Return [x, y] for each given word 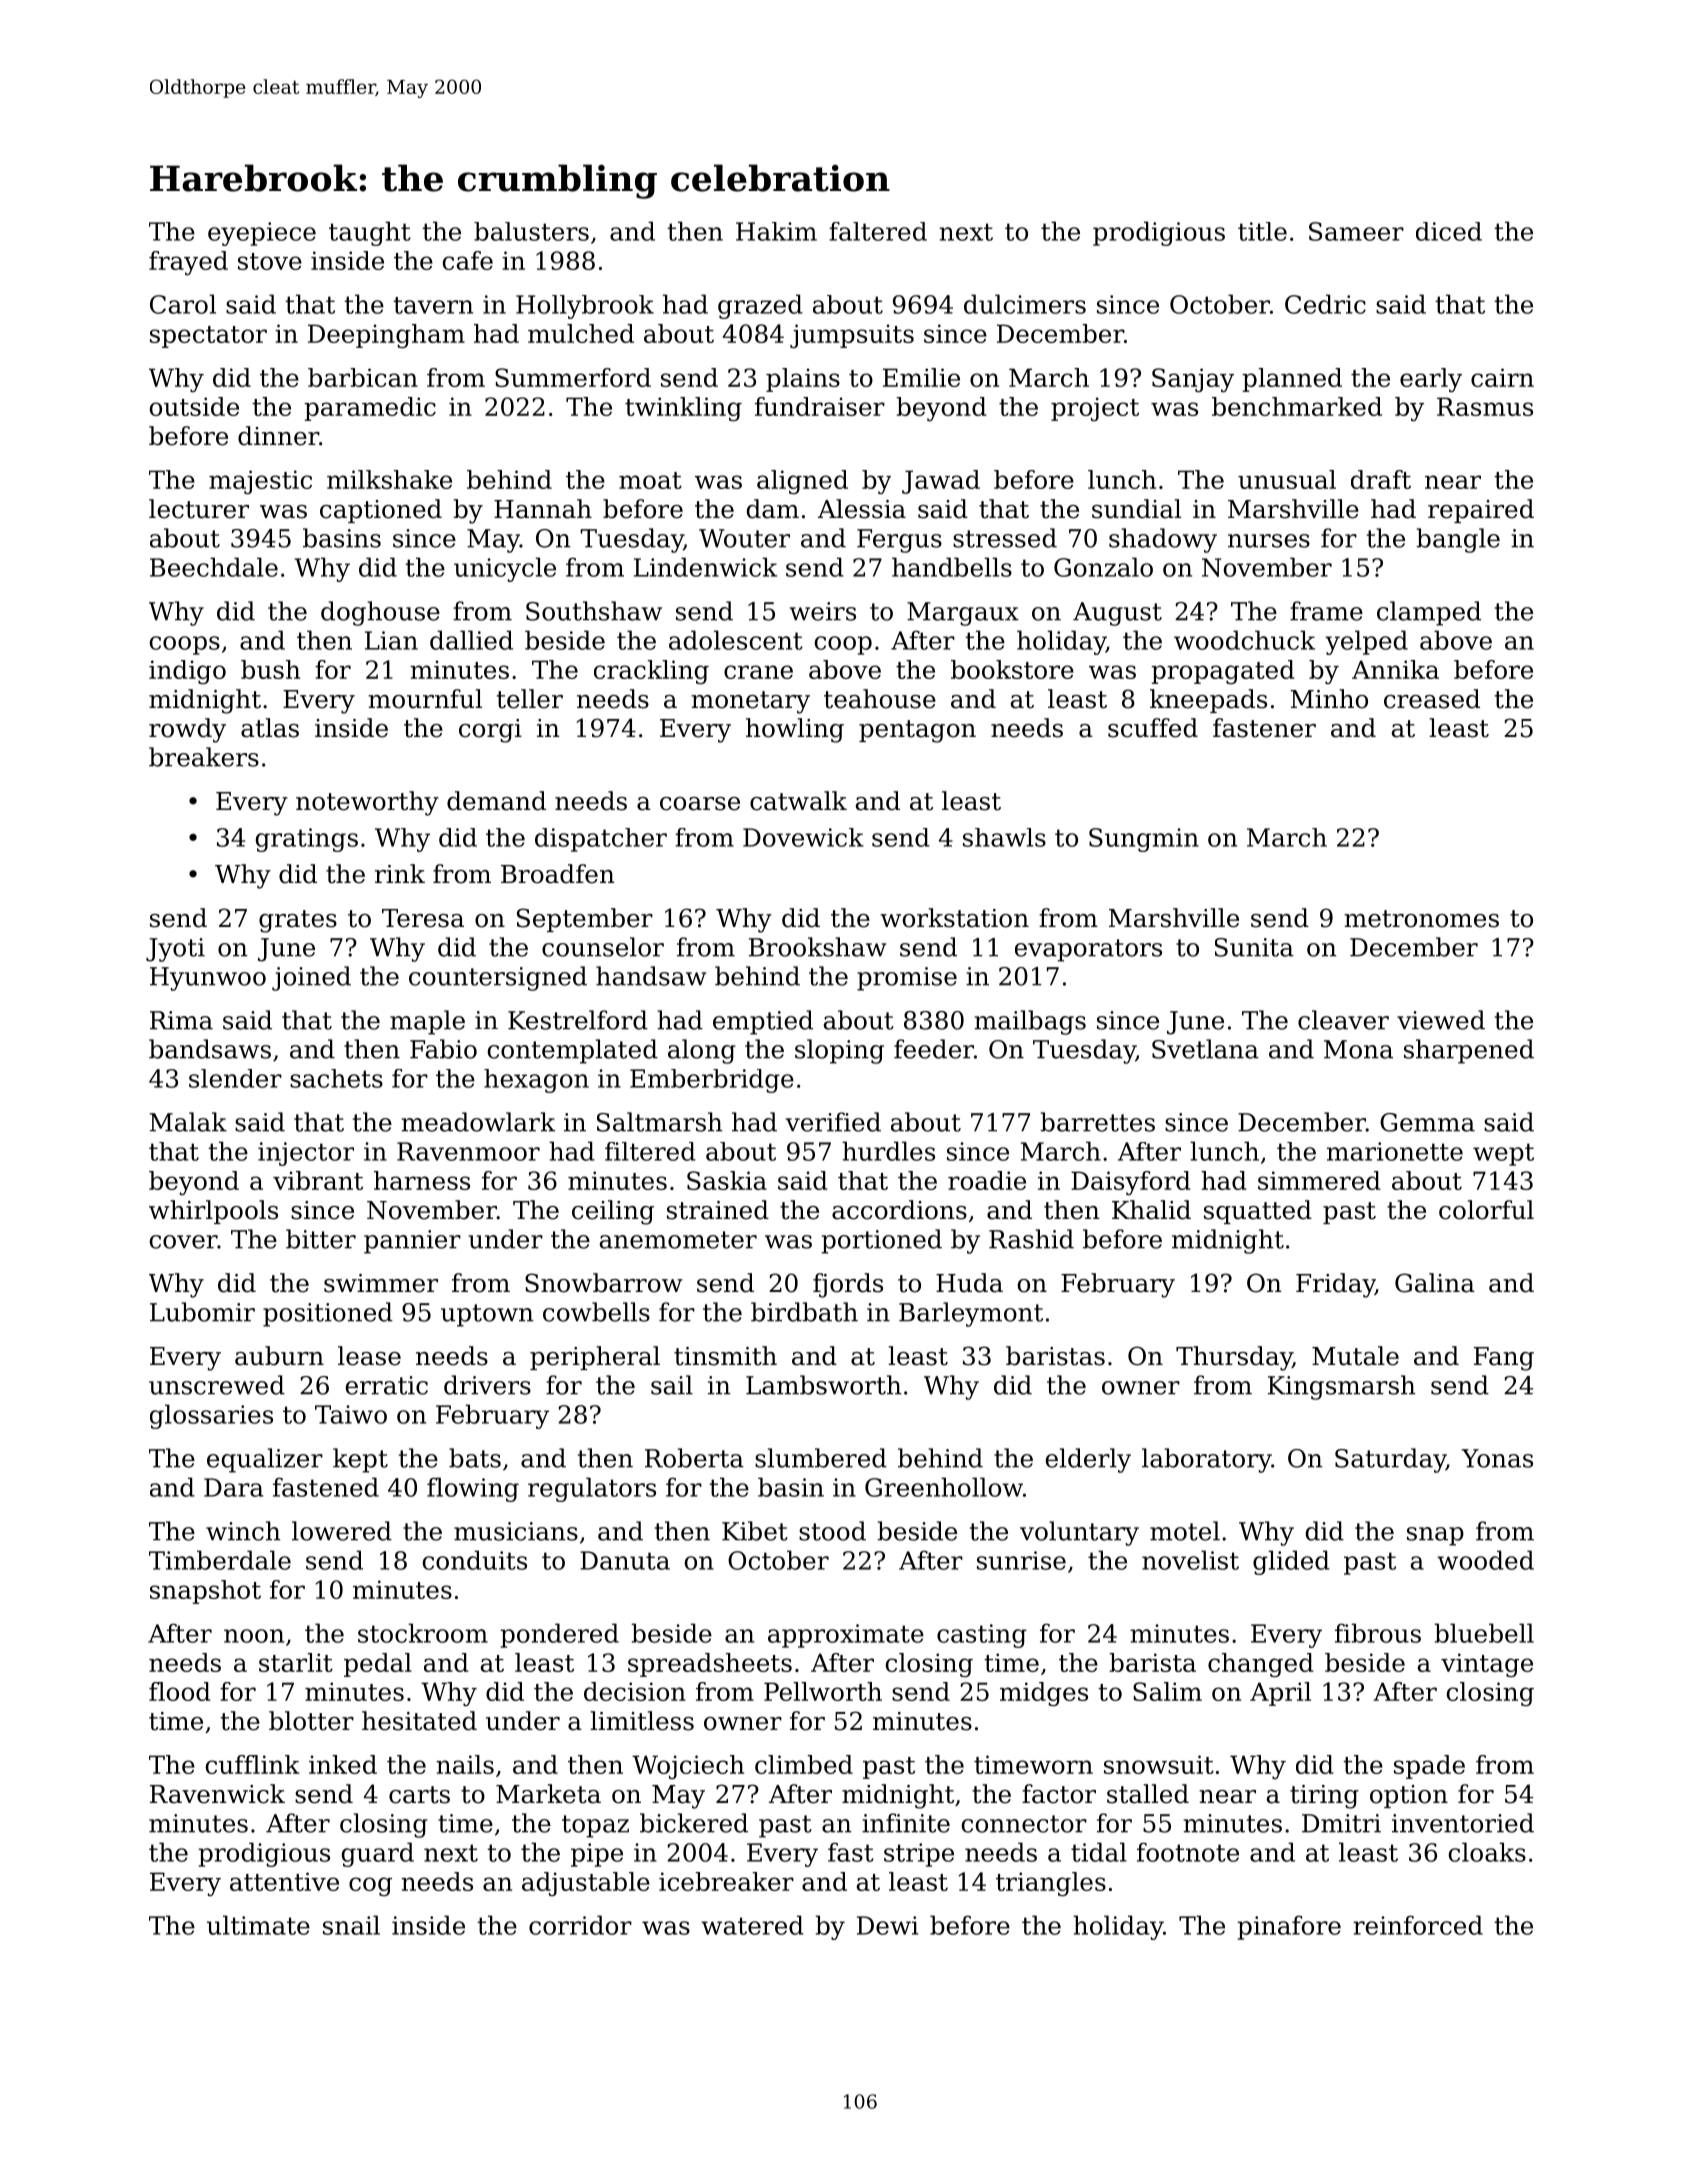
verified [833, 1122]
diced [1449, 231]
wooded [1485, 1560]
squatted [1258, 1212]
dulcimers [1025, 304]
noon [254, 1636]
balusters [531, 231]
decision [635, 1691]
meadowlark [478, 1122]
